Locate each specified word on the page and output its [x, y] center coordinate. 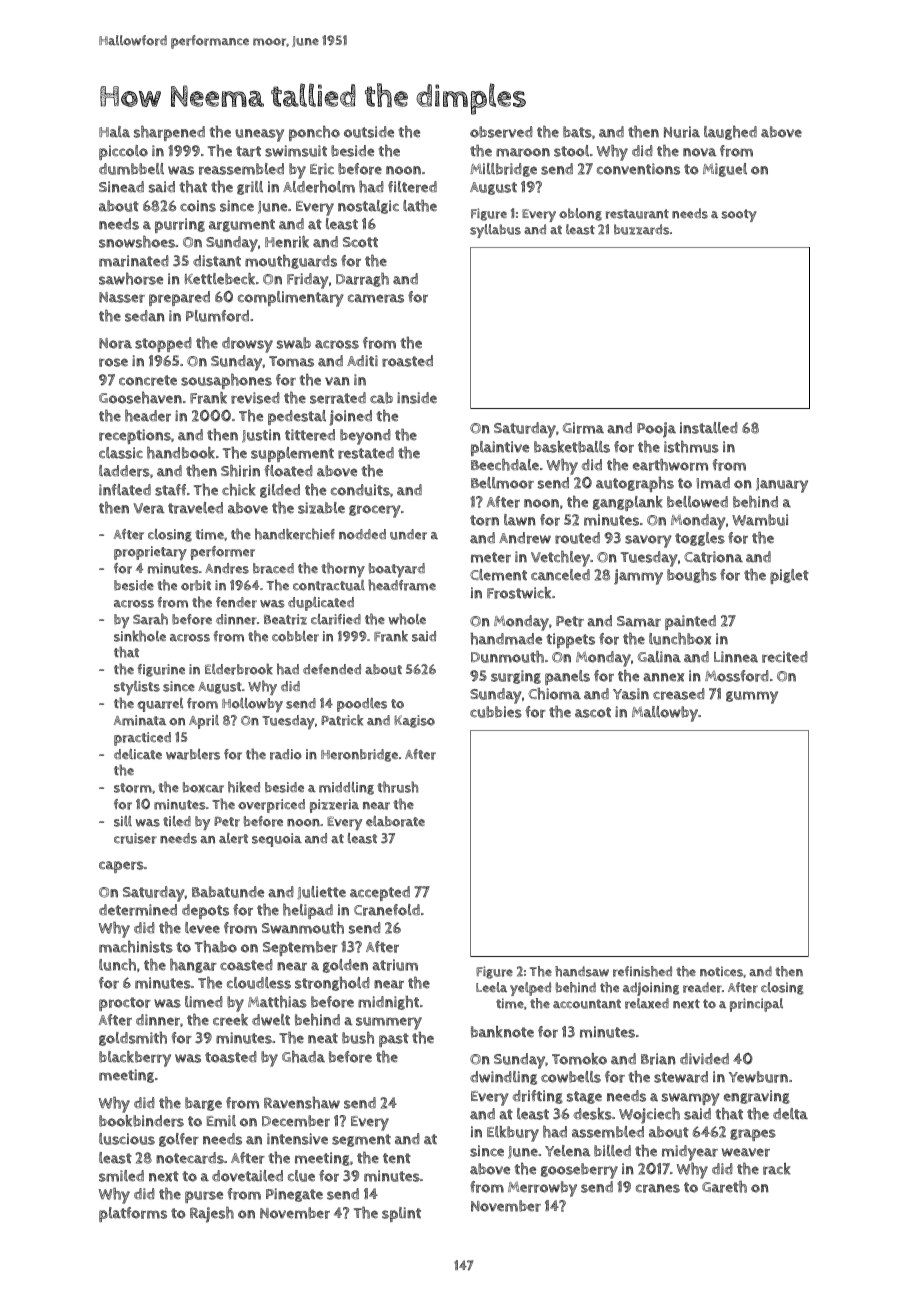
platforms [133, 1214]
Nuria [682, 132]
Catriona [713, 557]
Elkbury [513, 1134]
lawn [520, 520]
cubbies [496, 712]
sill [123, 821]
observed [501, 132]
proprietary [150, 553]
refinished [642, 971]
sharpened [169, 133]
